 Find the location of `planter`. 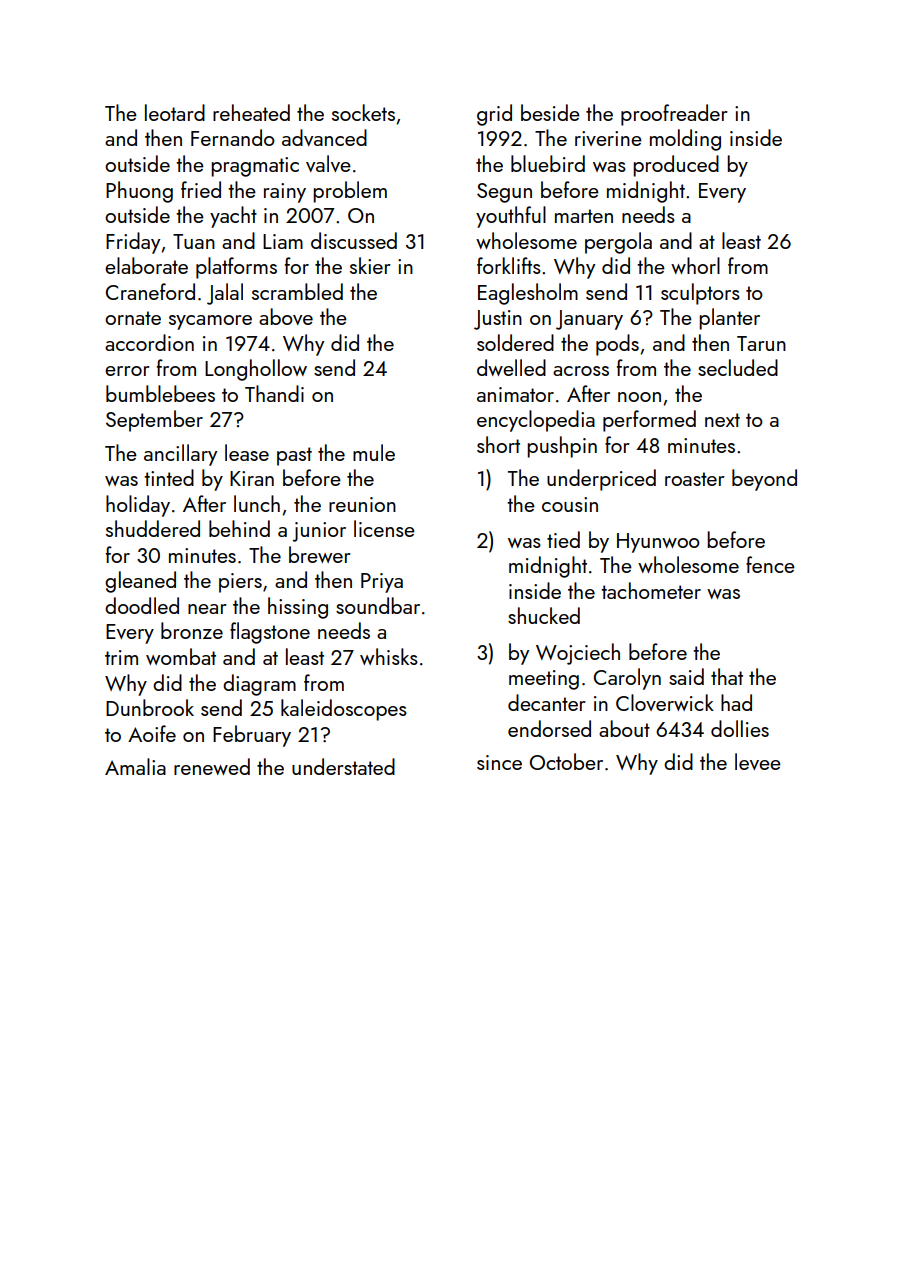

planter is located at coordinates (729, 319).
